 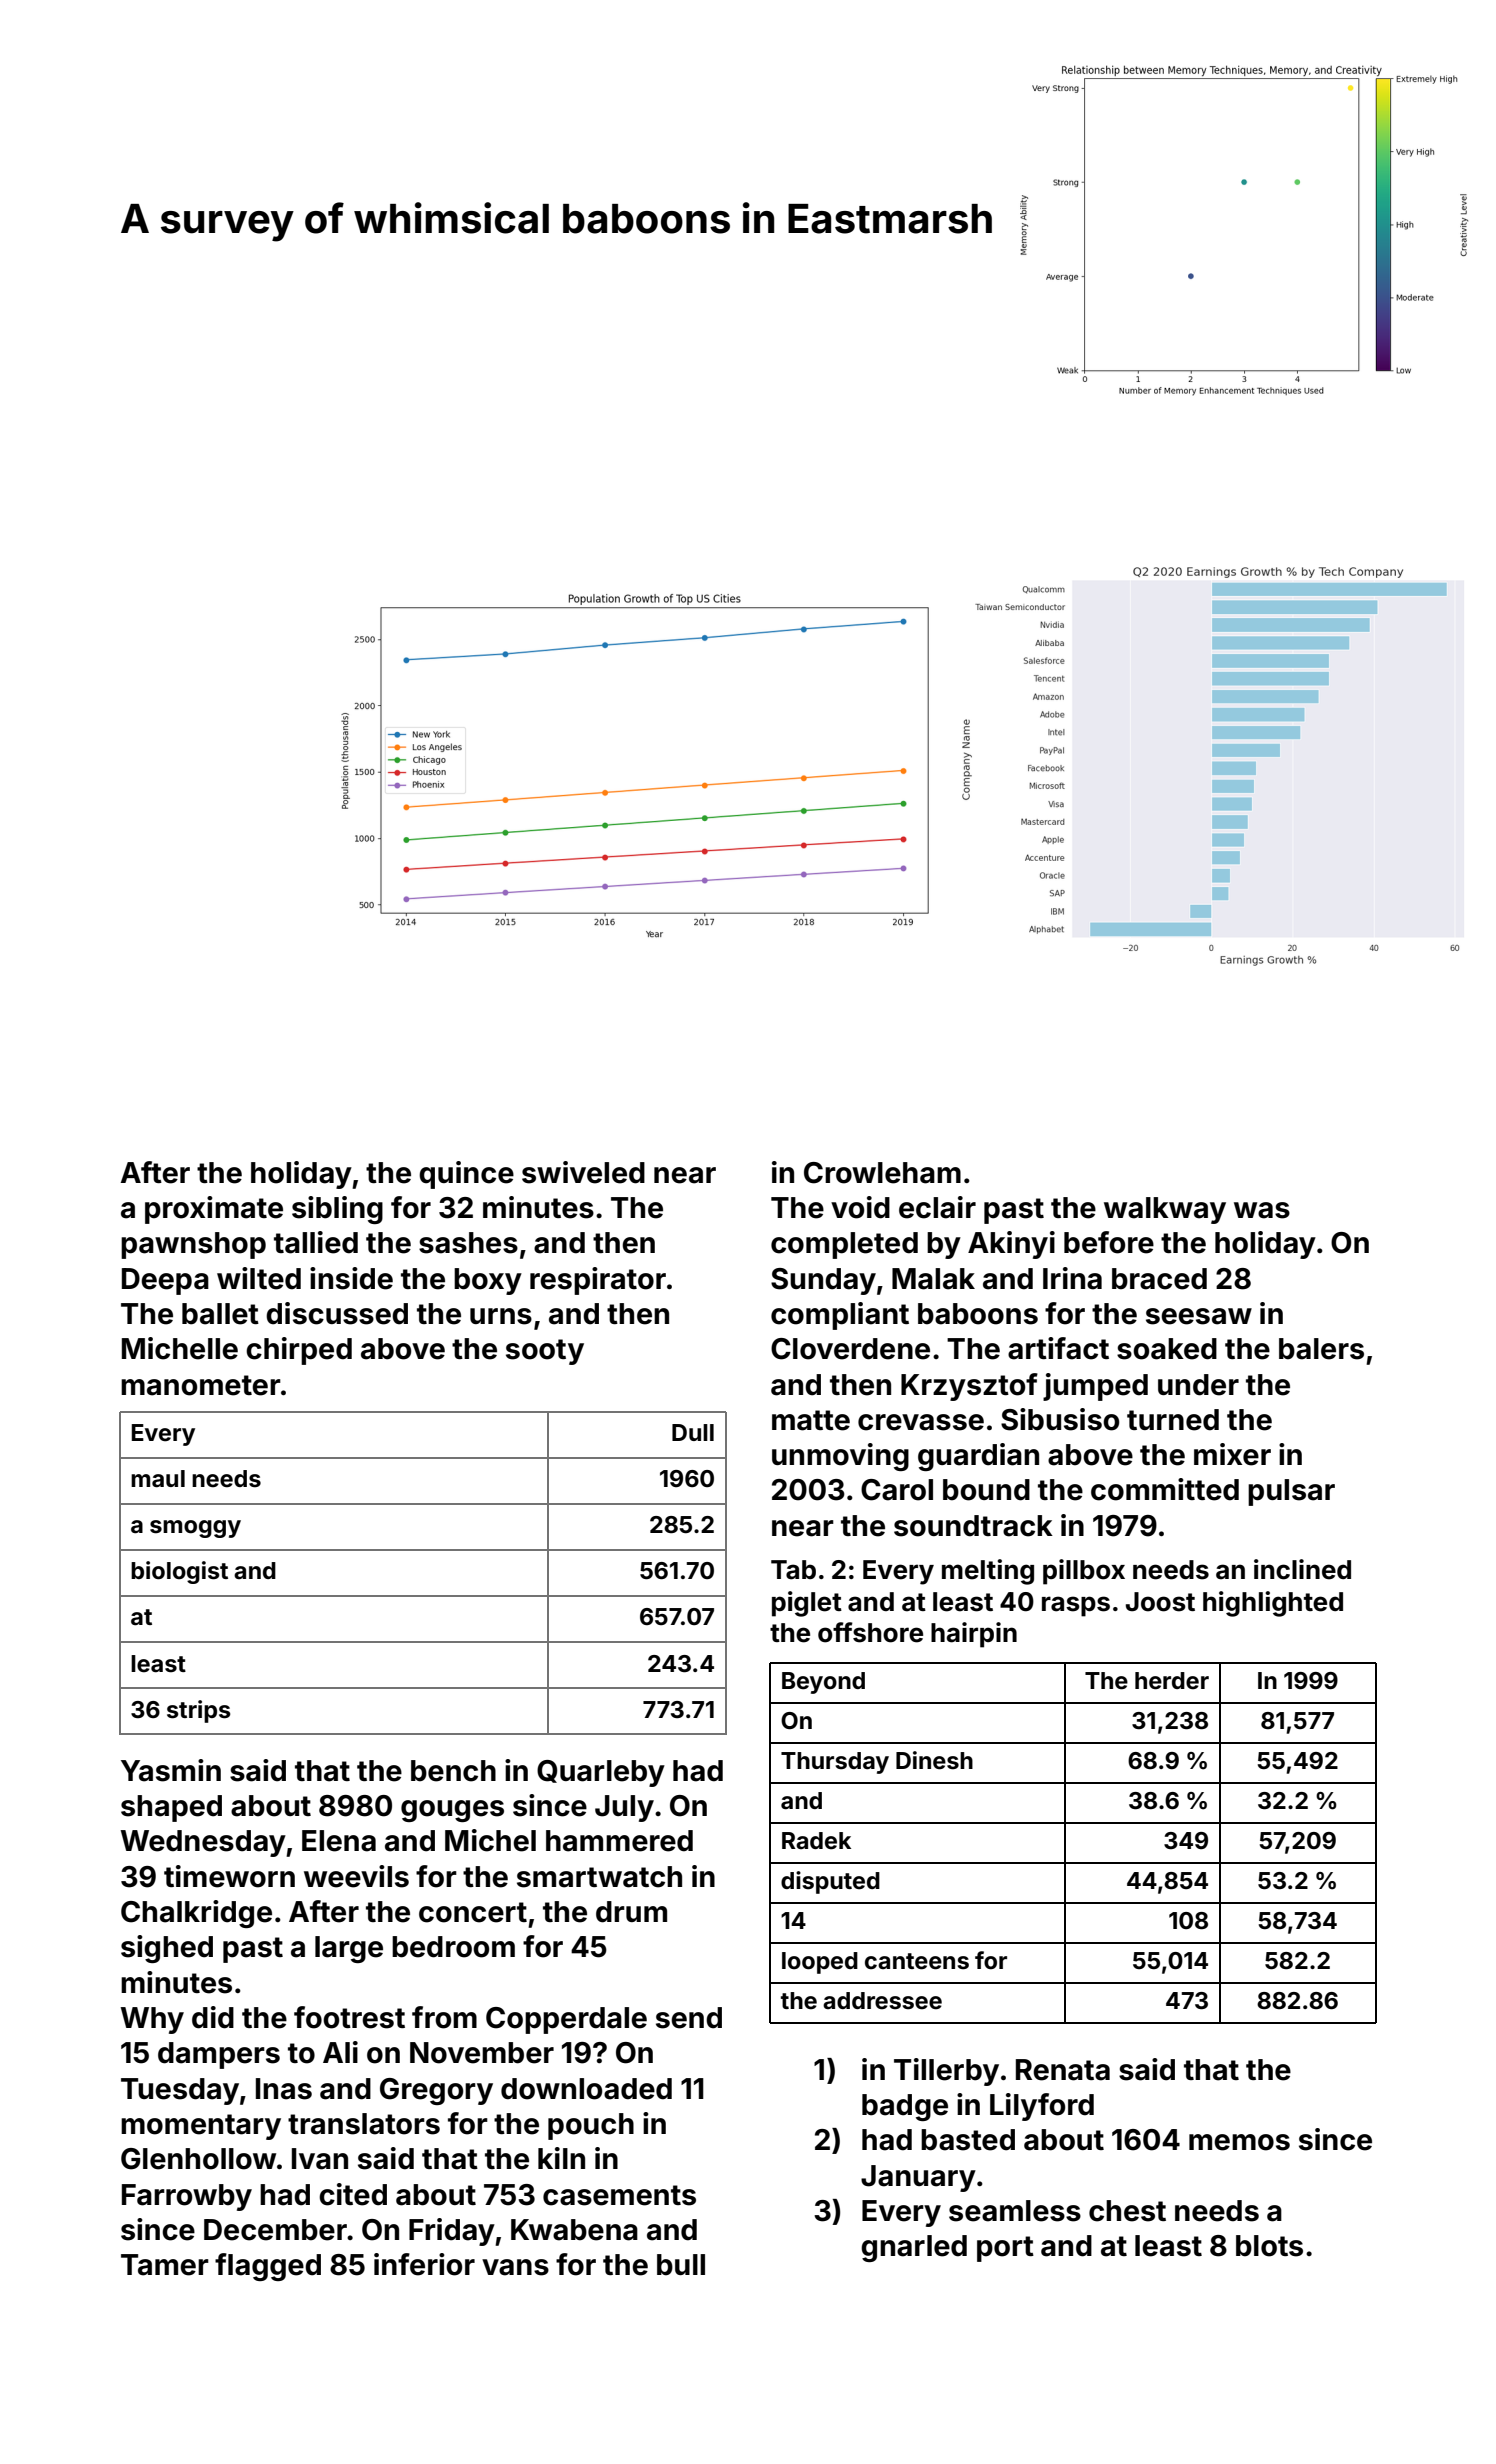 What do you see at coordinates (424, 2264) in the screenshot?
I see `inferior` at bounding box center [424, 2264].
